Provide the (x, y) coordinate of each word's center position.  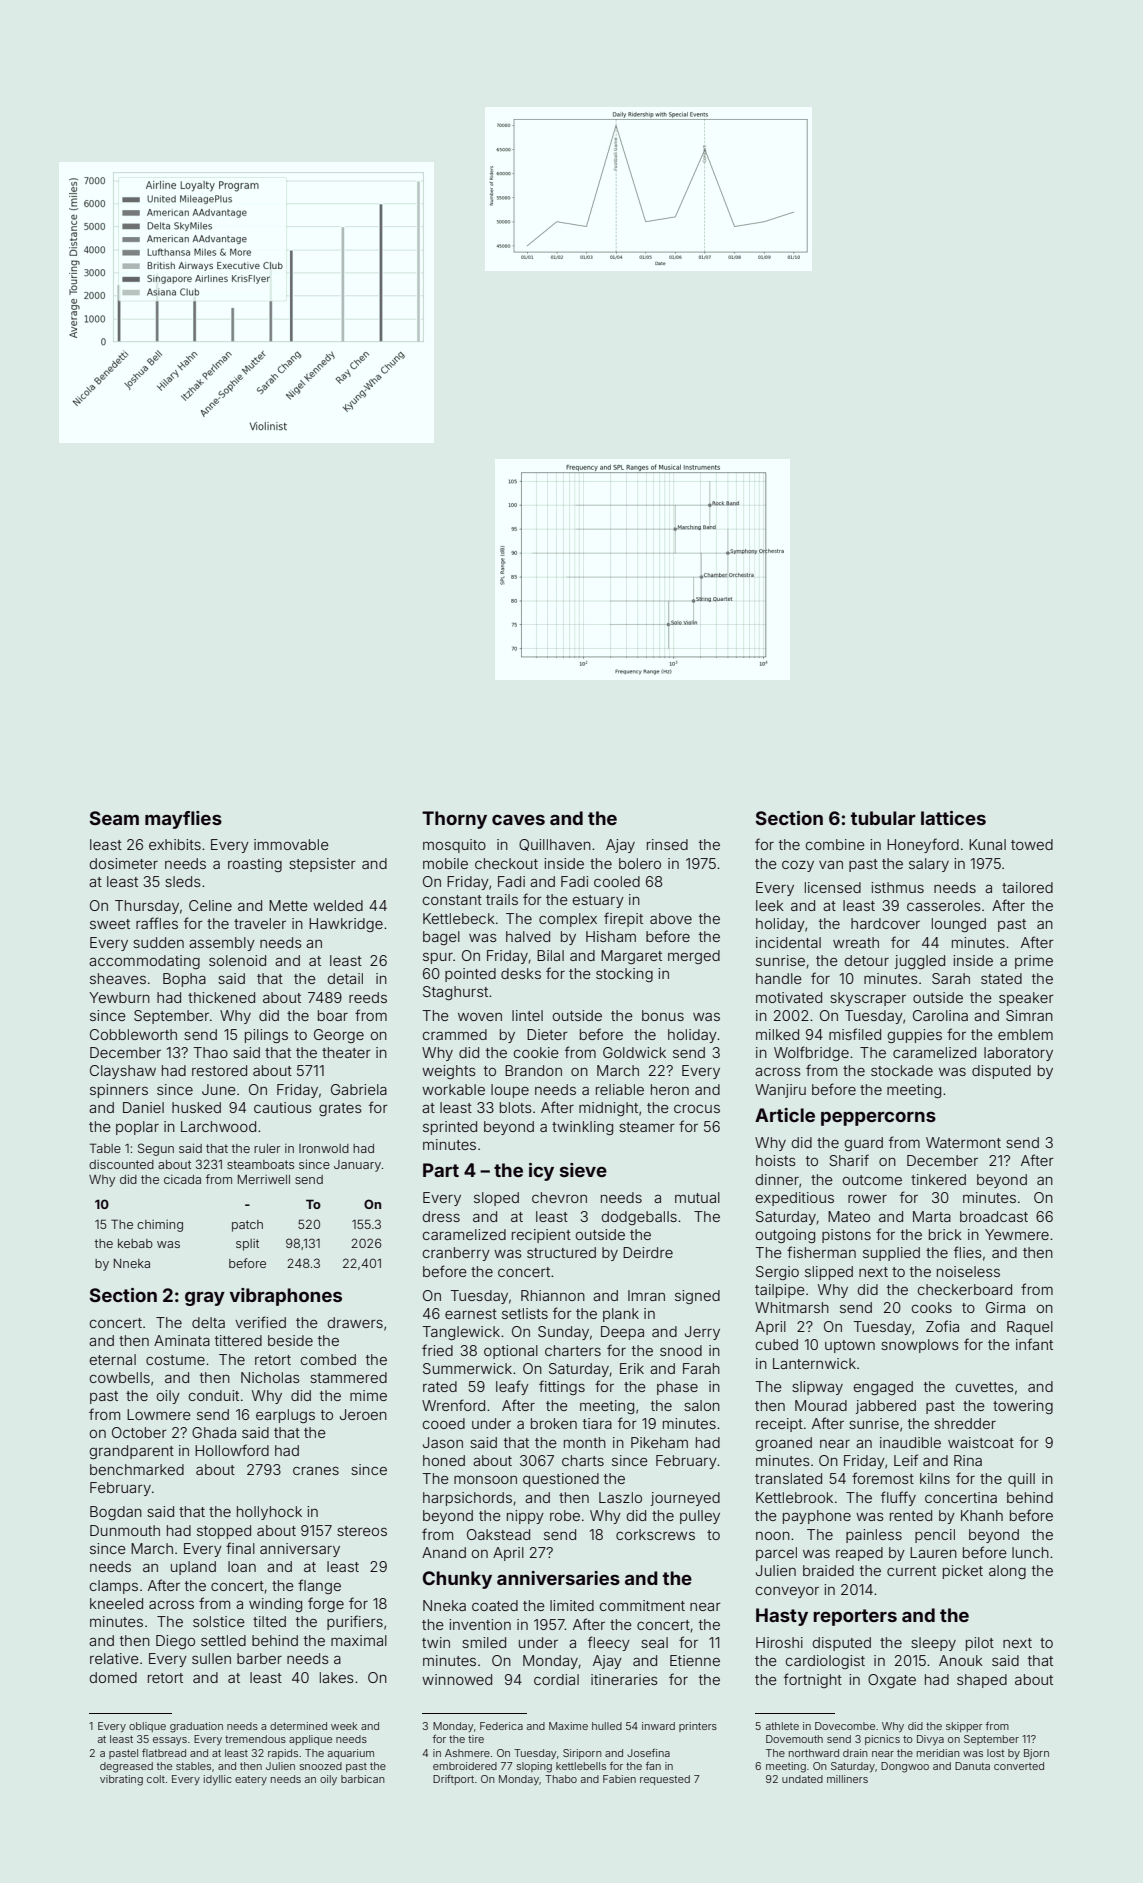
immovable (291, 844)
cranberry (456, 1254)
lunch (1030, 1552)
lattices (953, 818)
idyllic (218, 1780)
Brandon (533, 1070)
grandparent (132, 1452)
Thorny (454, 820)
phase (677, 1388)
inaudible (910, 1442)
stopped (224, 1532)
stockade (902, 1070)
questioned (561, 1480)
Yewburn (119, 997)
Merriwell (264, 1179)
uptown (850, 1346)
